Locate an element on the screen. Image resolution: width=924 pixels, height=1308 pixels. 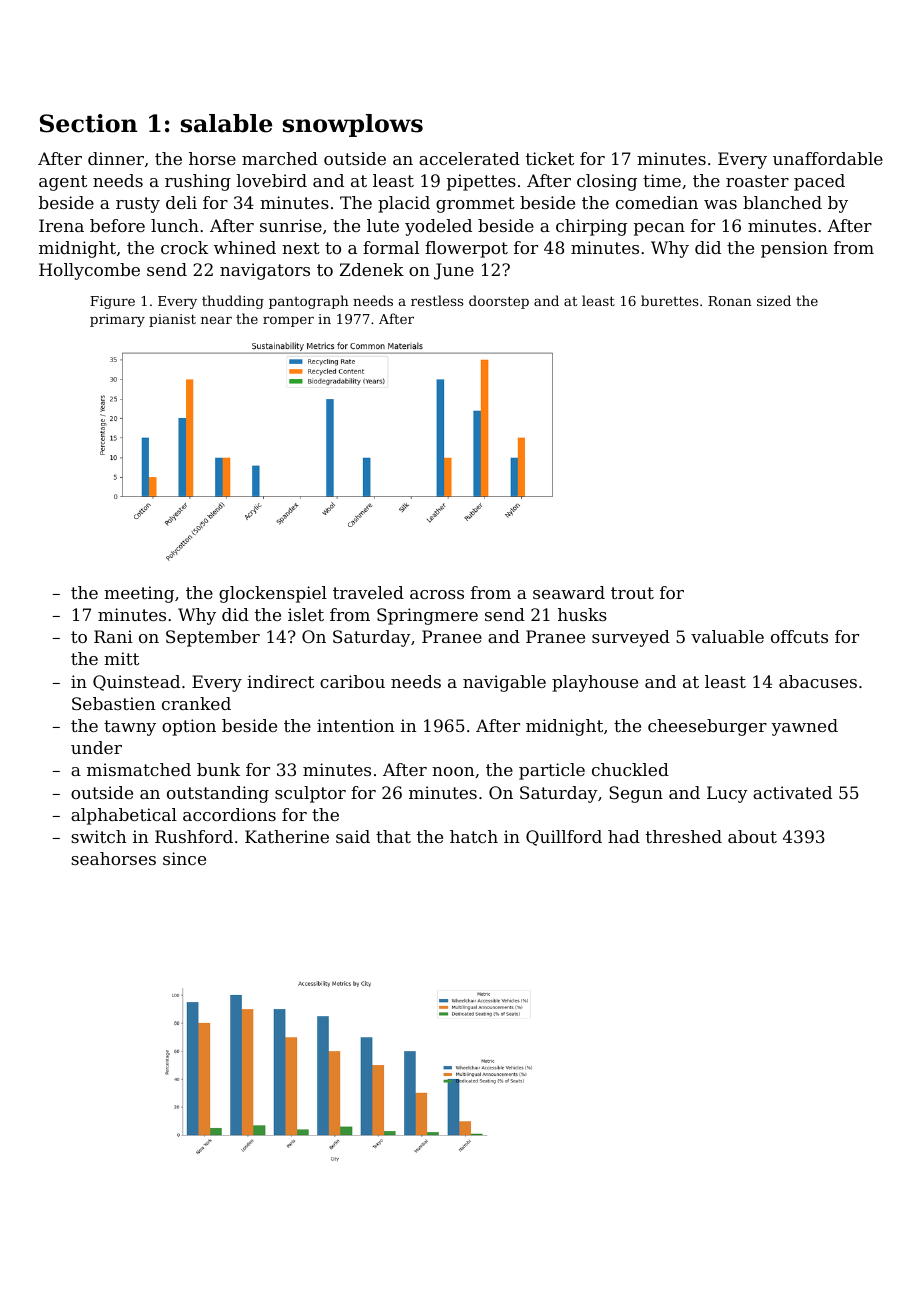
sized is located at coordinates (774, 300).
